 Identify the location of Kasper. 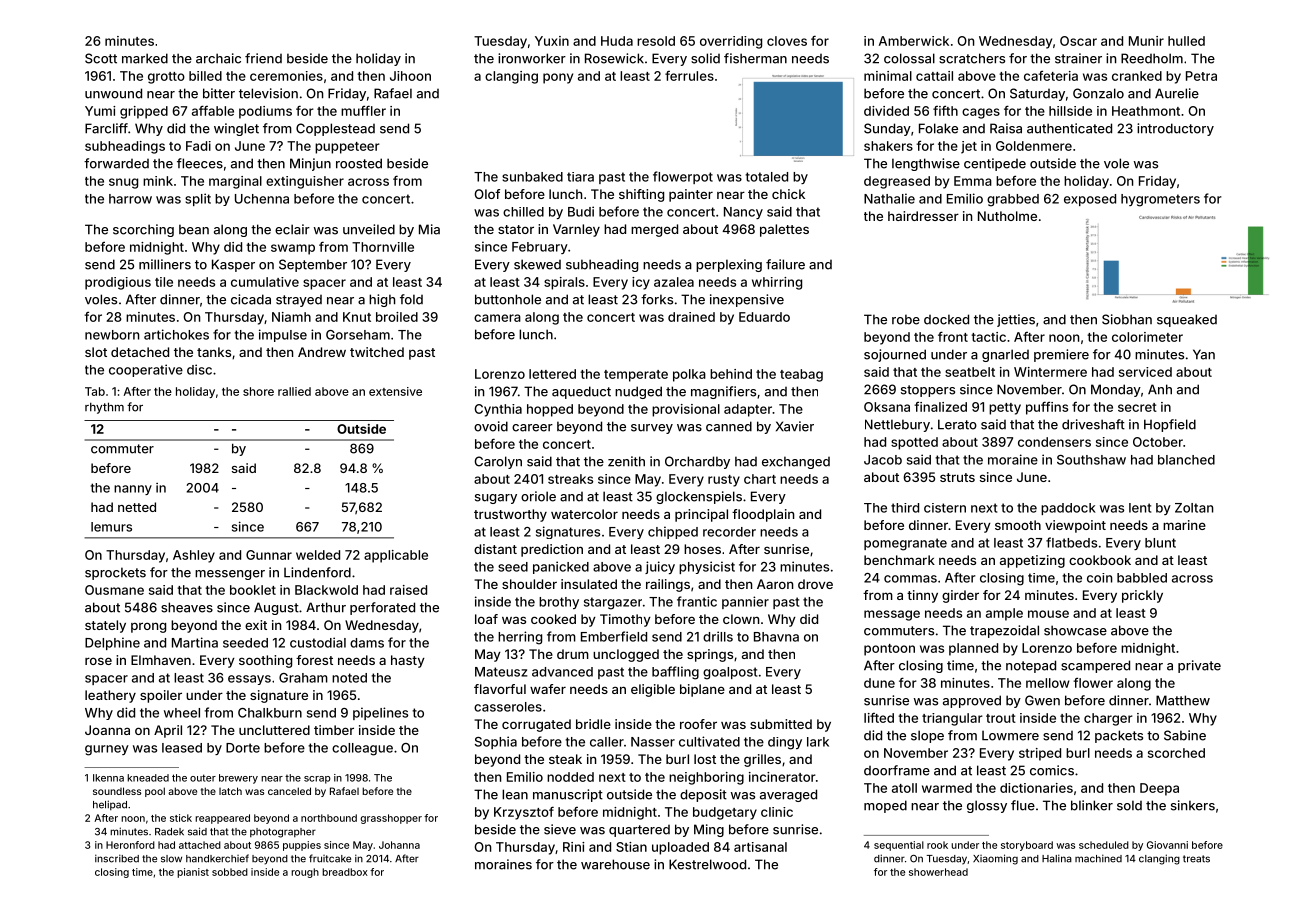
(233, 265).
